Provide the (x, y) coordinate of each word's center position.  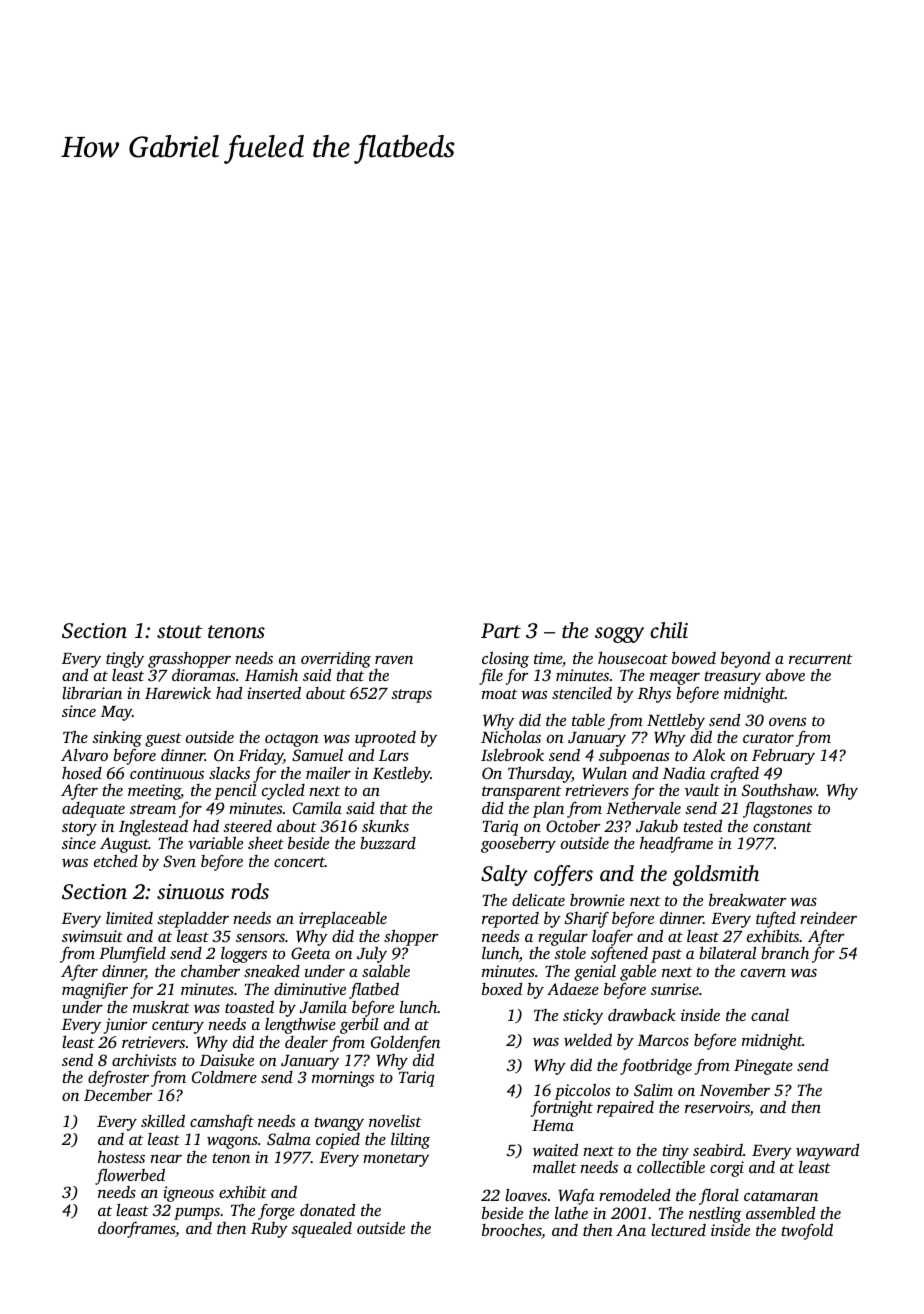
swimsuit (92, 936)
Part (501, 630)
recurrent (821, 659)
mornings (343, 1079)
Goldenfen (405, 1043)
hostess (121, 1157)
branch (785, 952)
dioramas (203, 675)
